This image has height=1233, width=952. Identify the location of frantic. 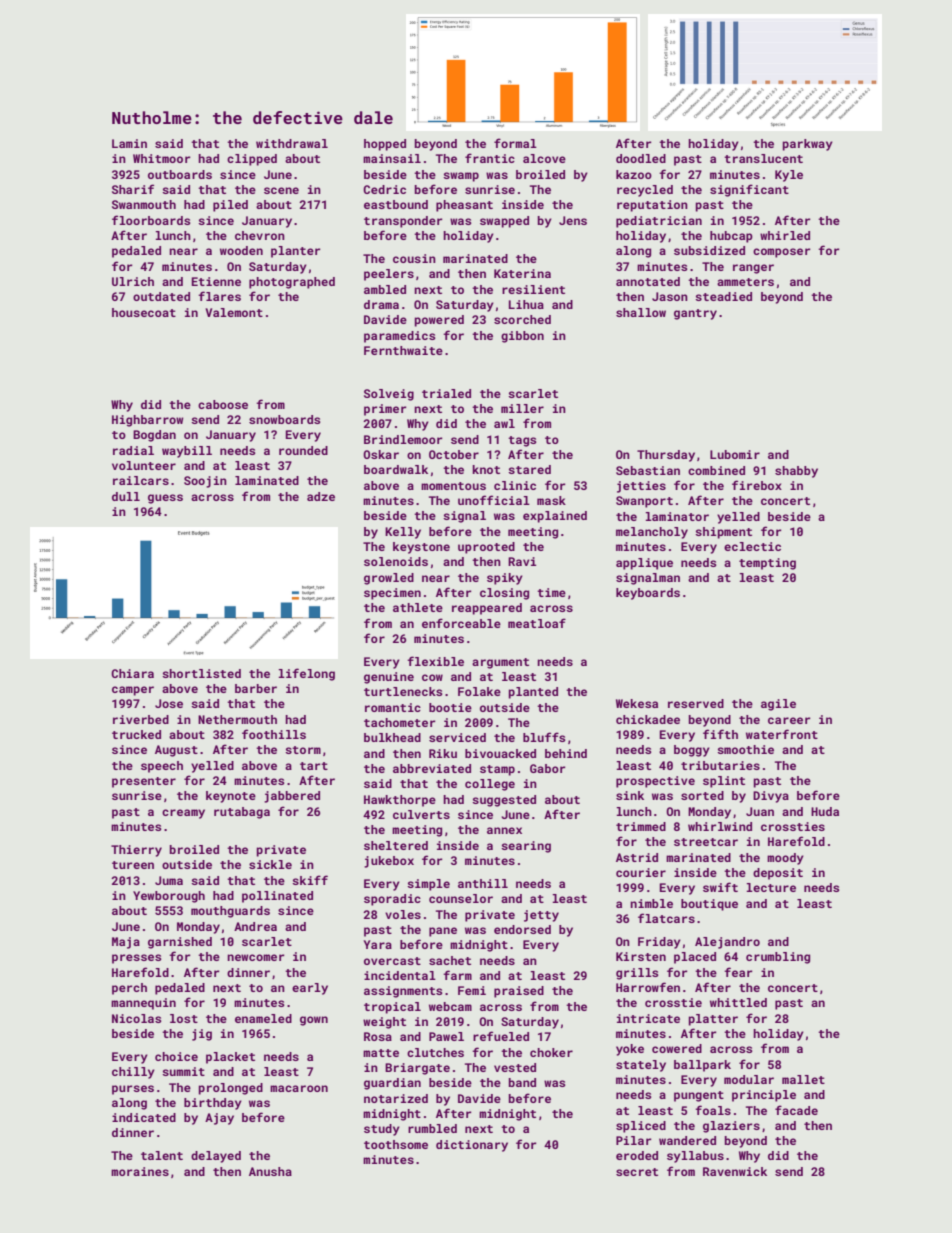
(490, 158).
